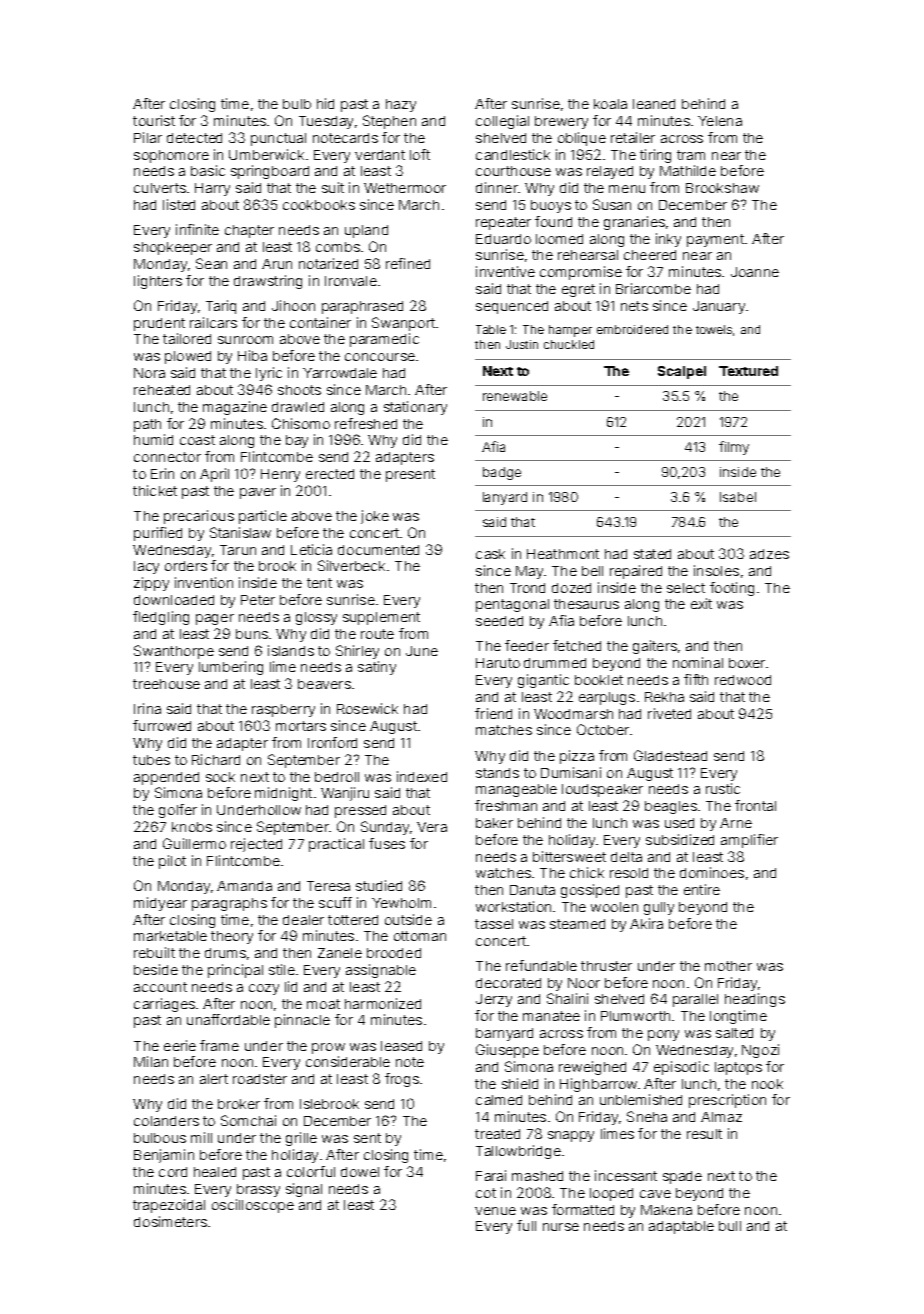  I want to click on Isabel, so click(738, 497).
